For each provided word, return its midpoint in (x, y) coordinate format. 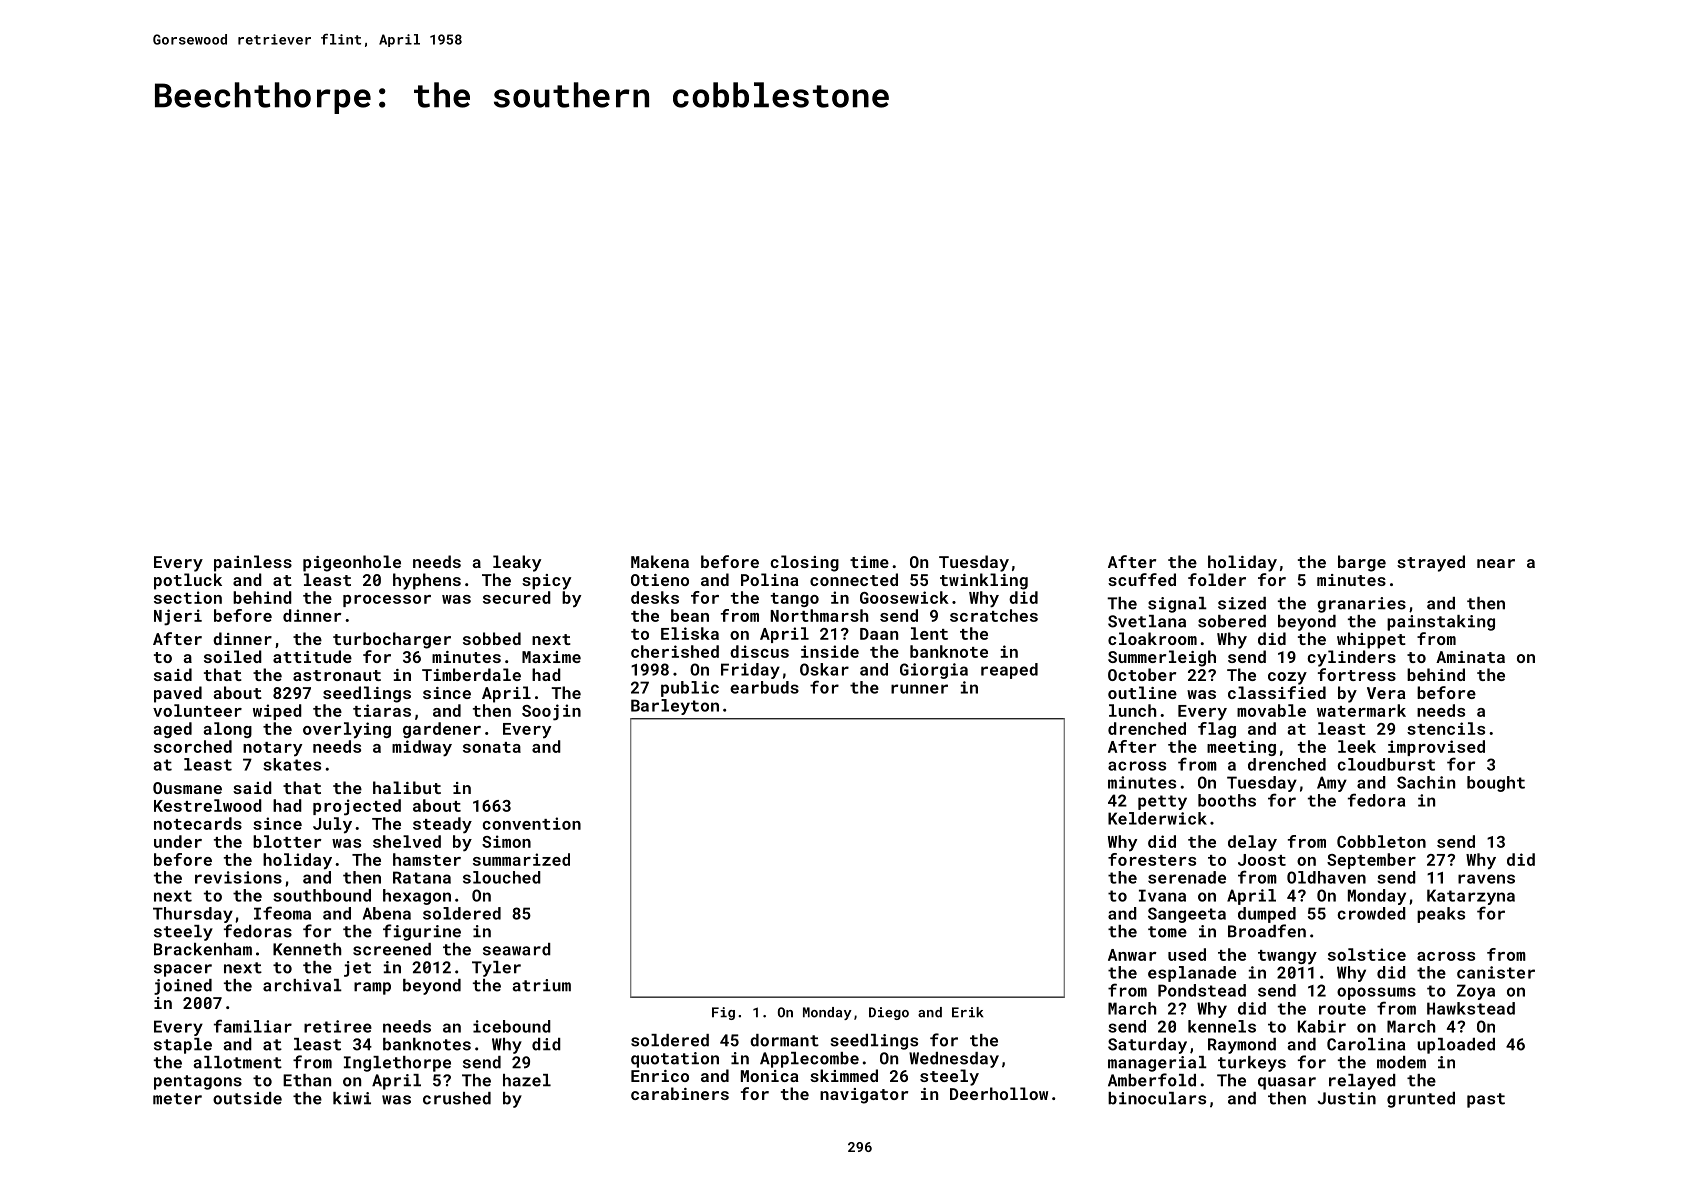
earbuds (764, 687)
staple (183, 1046)
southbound (322, 895)
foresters (1152, 859)
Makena (660, 561)
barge (1362, 563)
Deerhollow (999, 1093)
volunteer (197, 710)
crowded (1371, 913)
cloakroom (1152, 638)
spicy (546, 582)
